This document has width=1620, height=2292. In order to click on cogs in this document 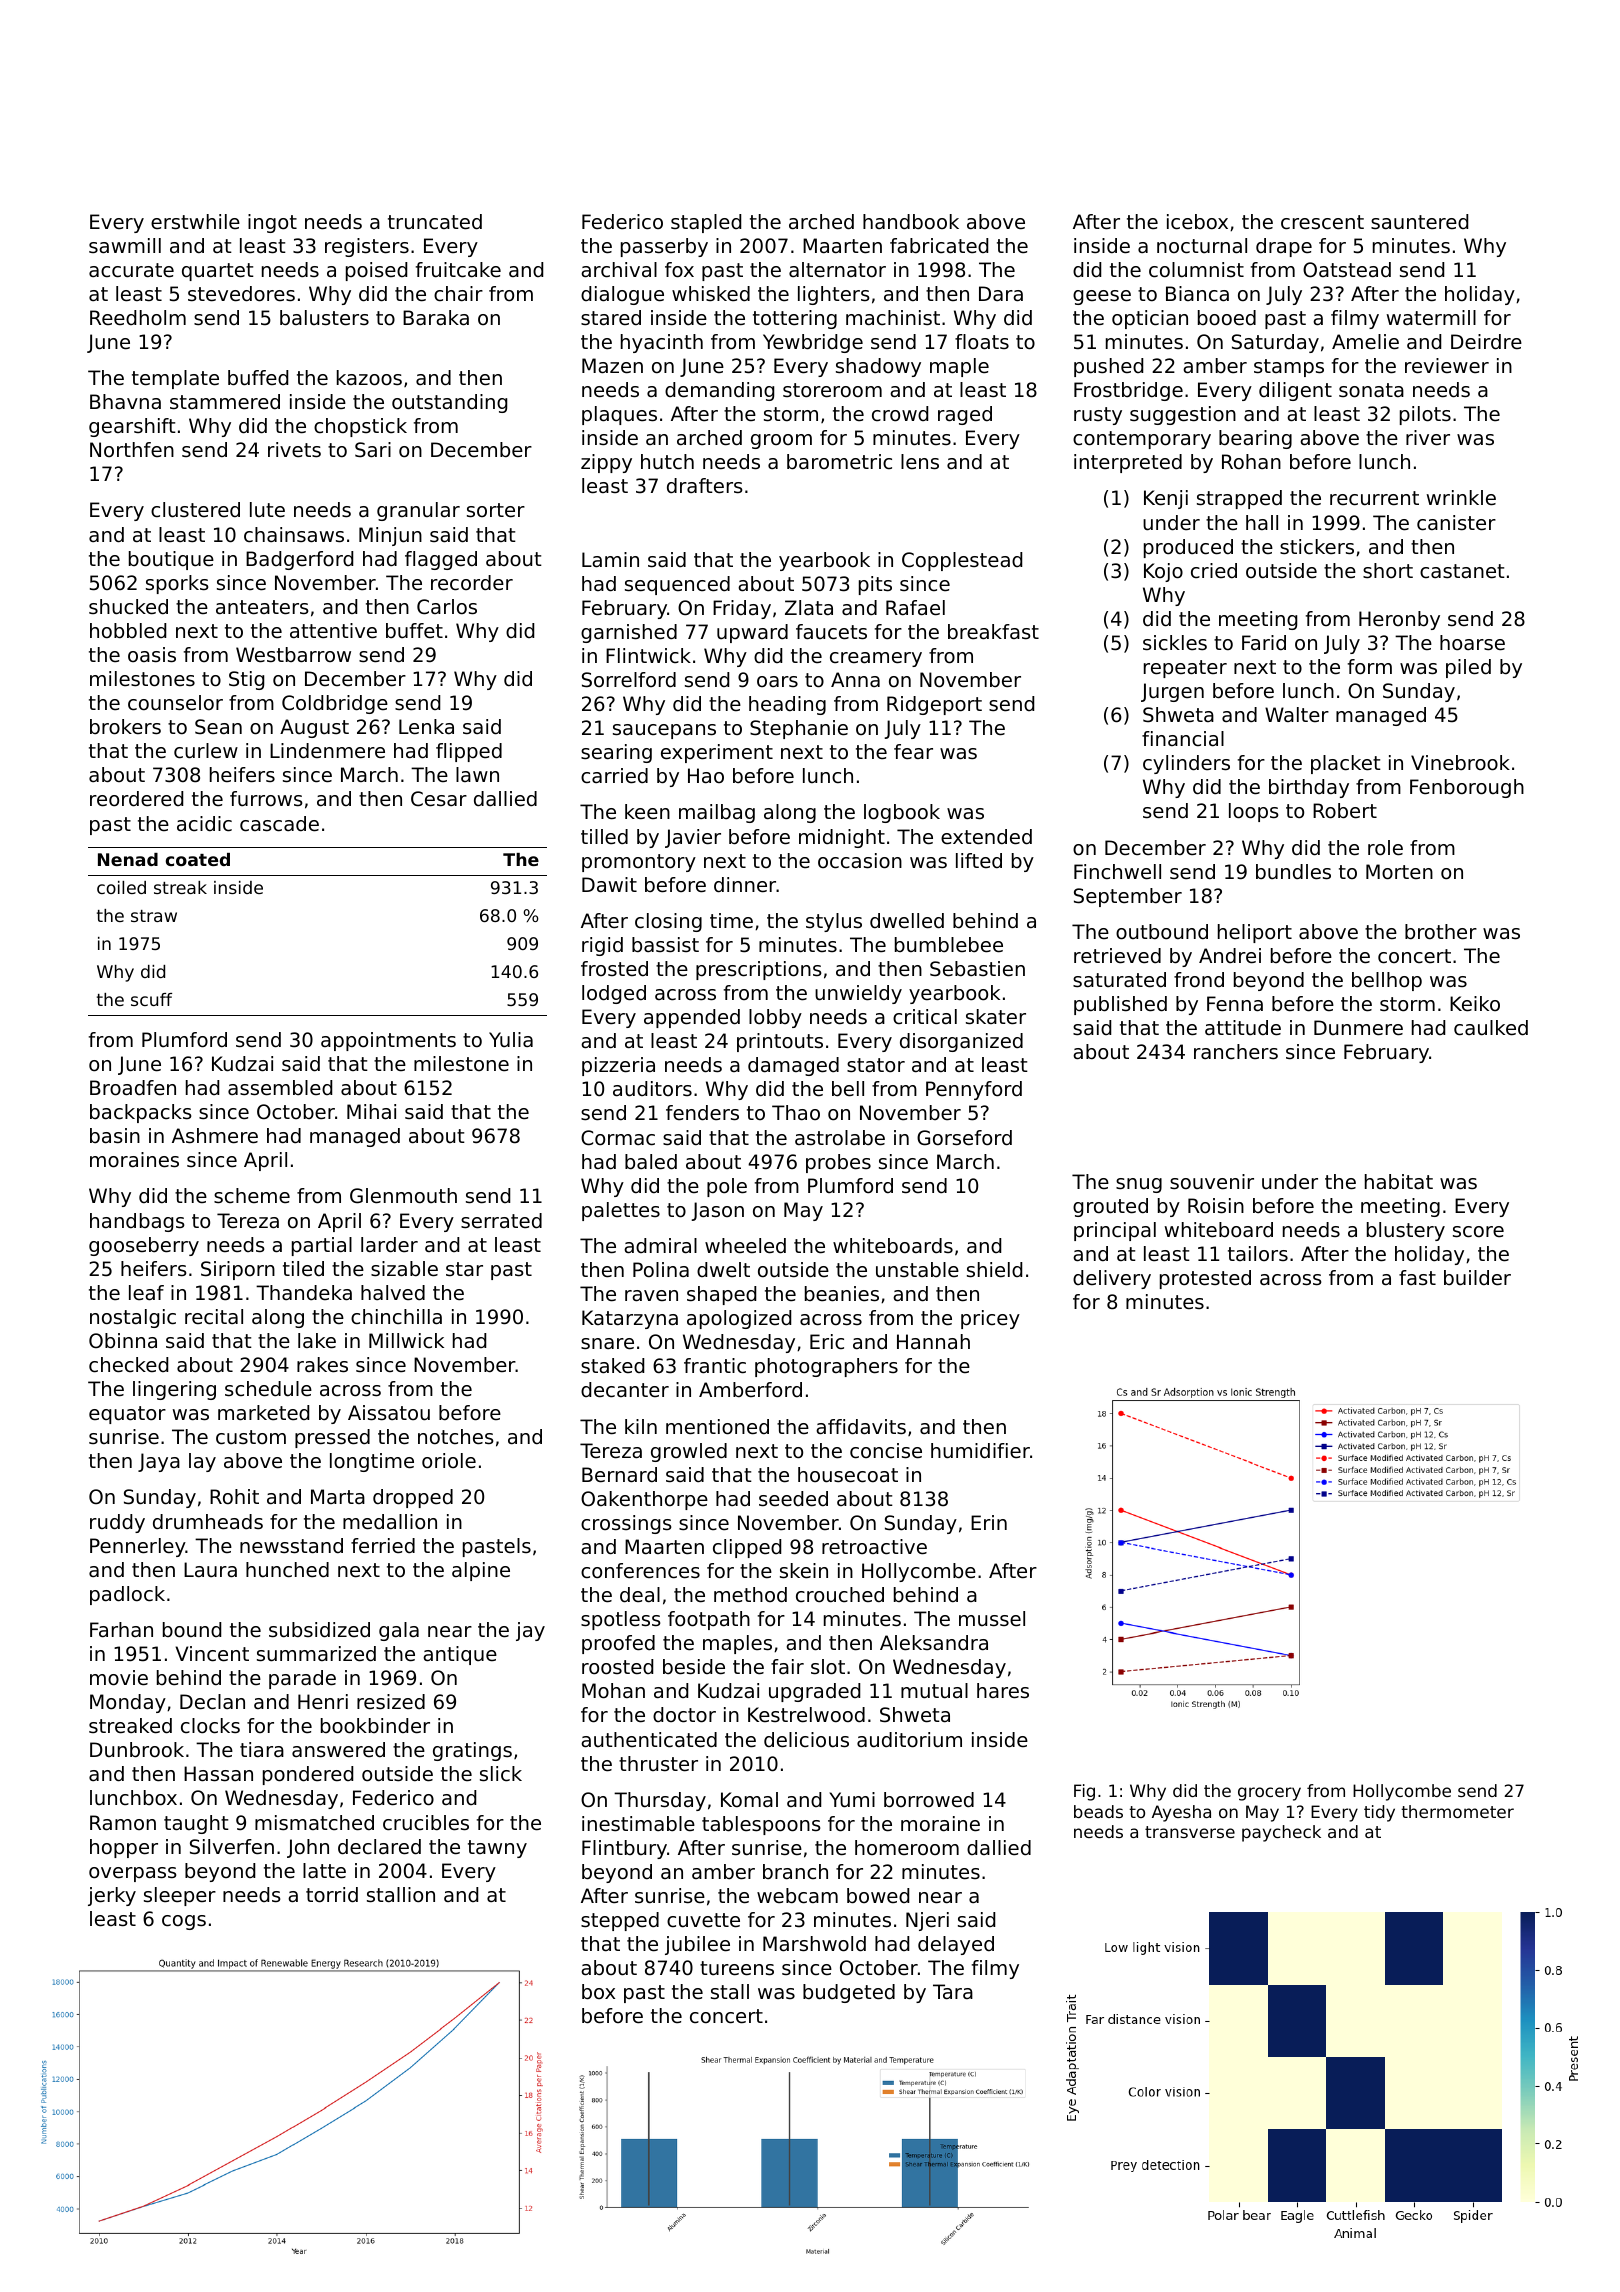, I will do `click(184, 1922)`.
